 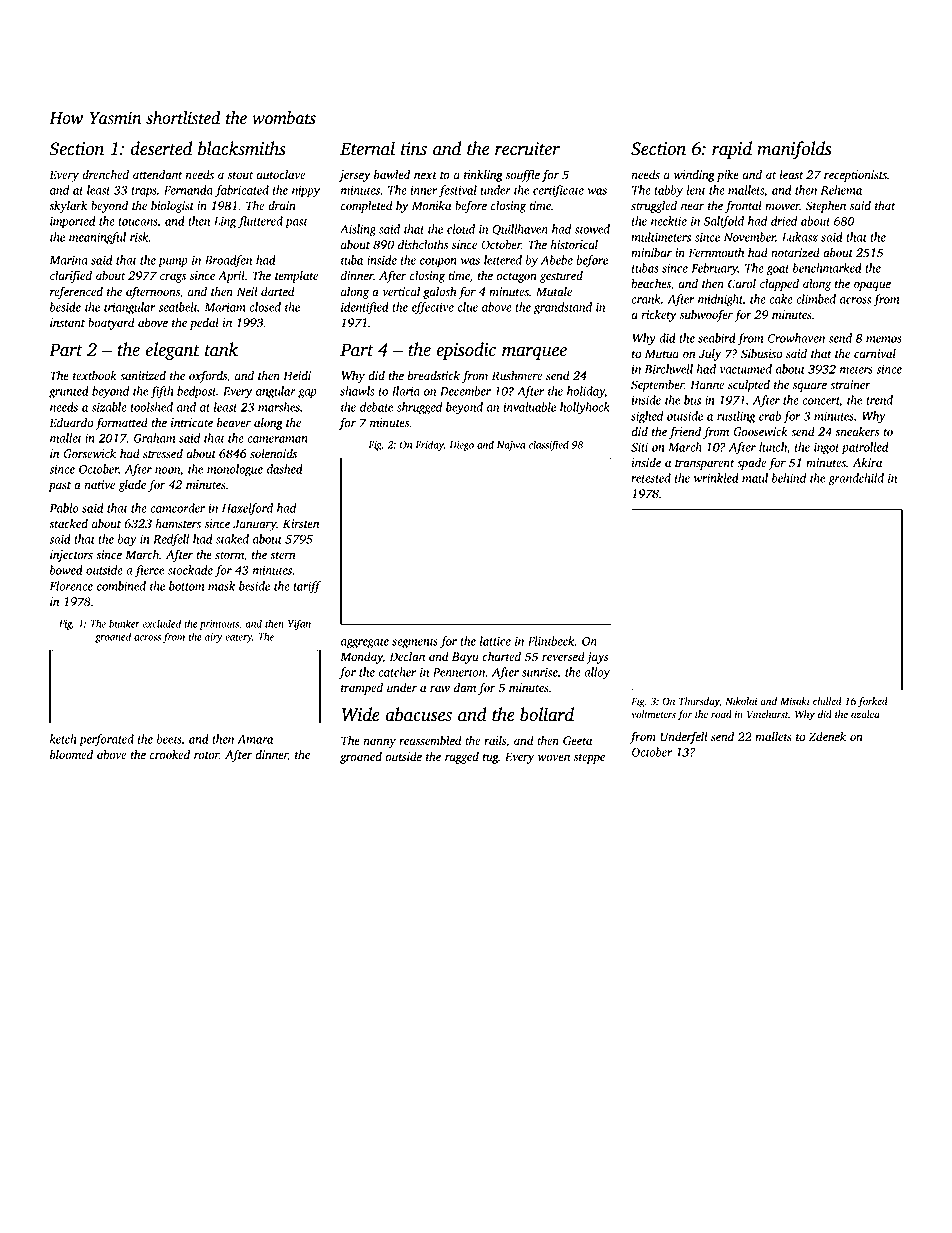 I want to click on lattice, so click(x=495, y=641).
